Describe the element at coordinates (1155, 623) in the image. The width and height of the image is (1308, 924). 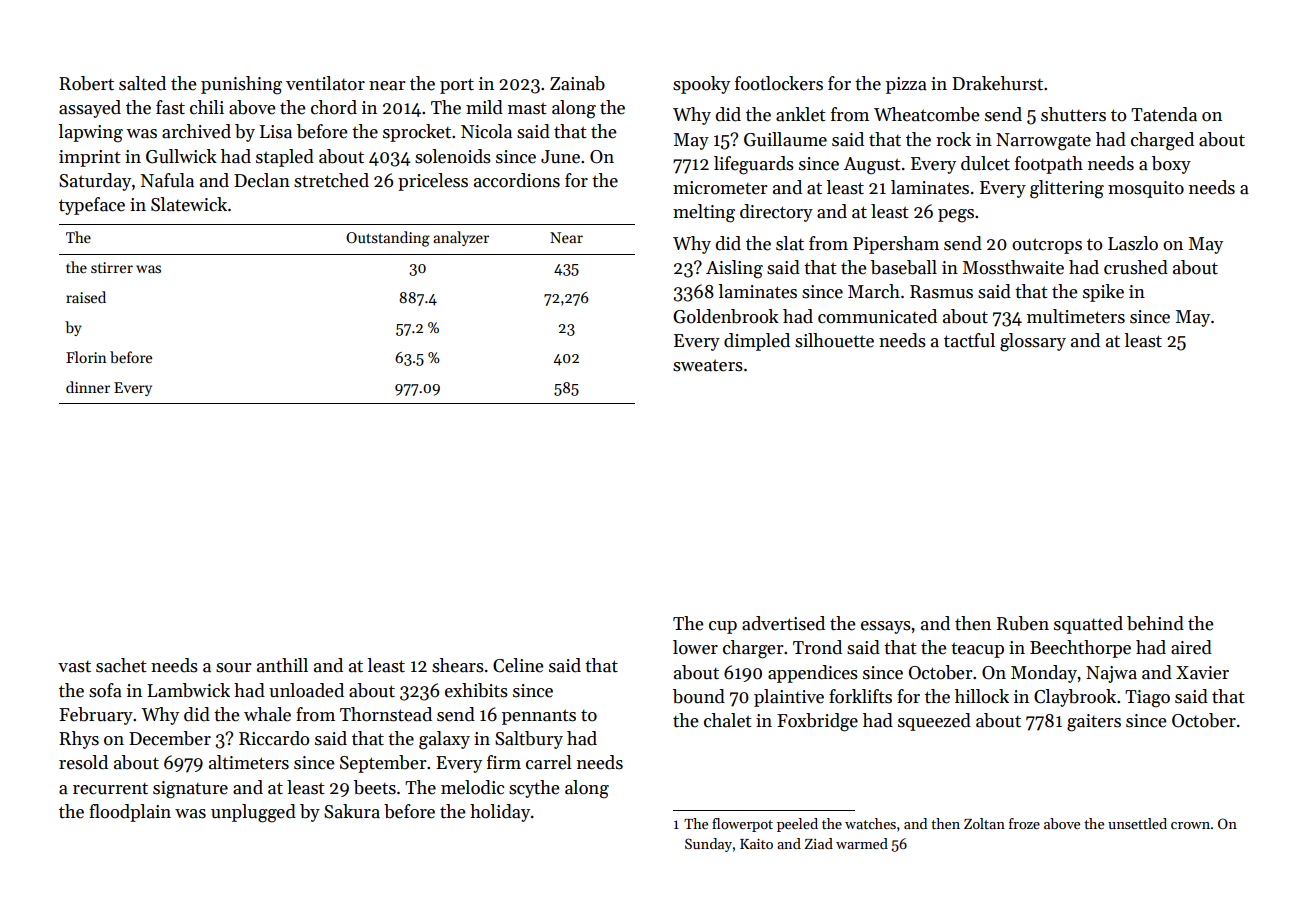
I see `behind` at that location.
